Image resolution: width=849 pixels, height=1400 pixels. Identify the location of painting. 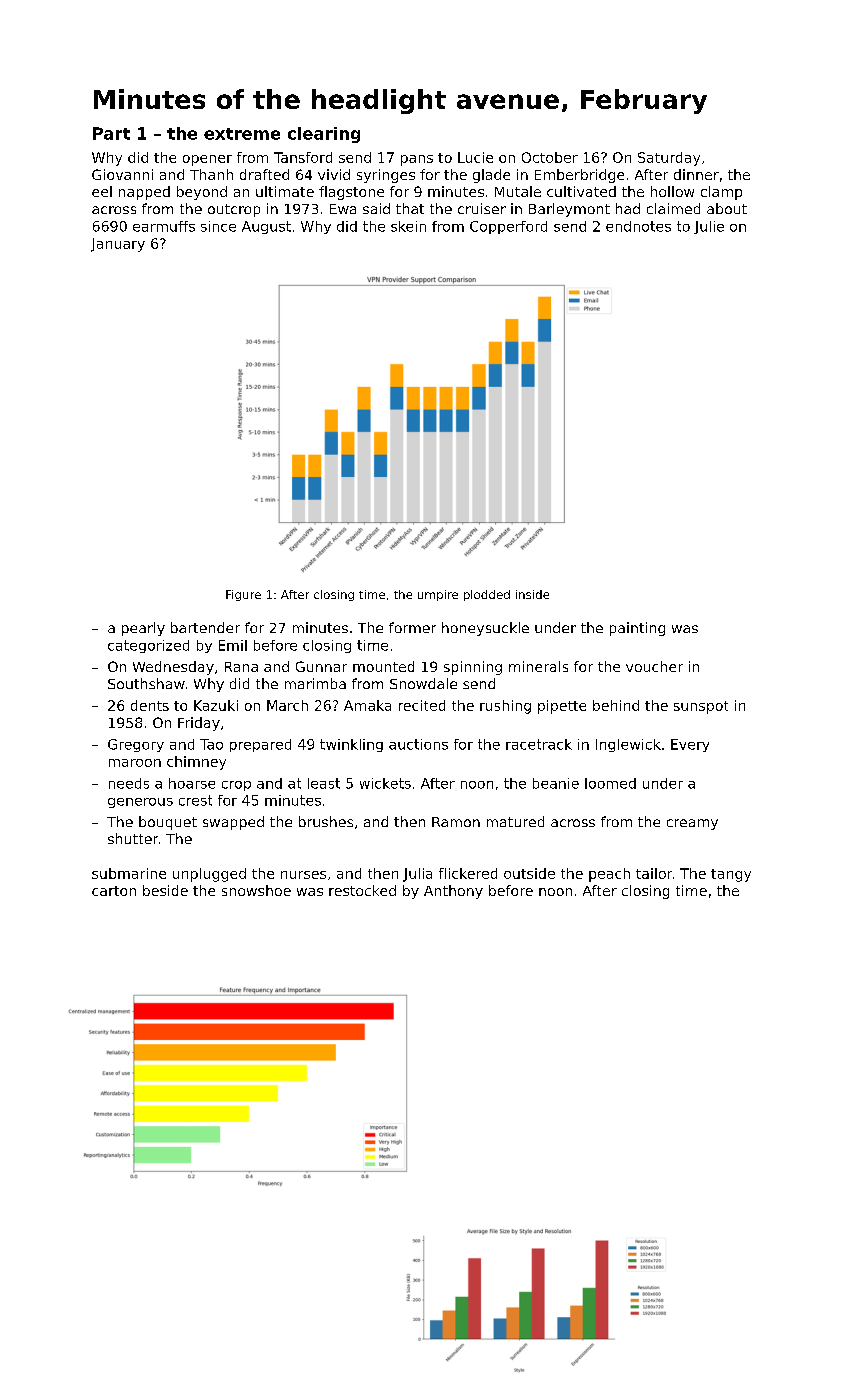
(637, 629).
